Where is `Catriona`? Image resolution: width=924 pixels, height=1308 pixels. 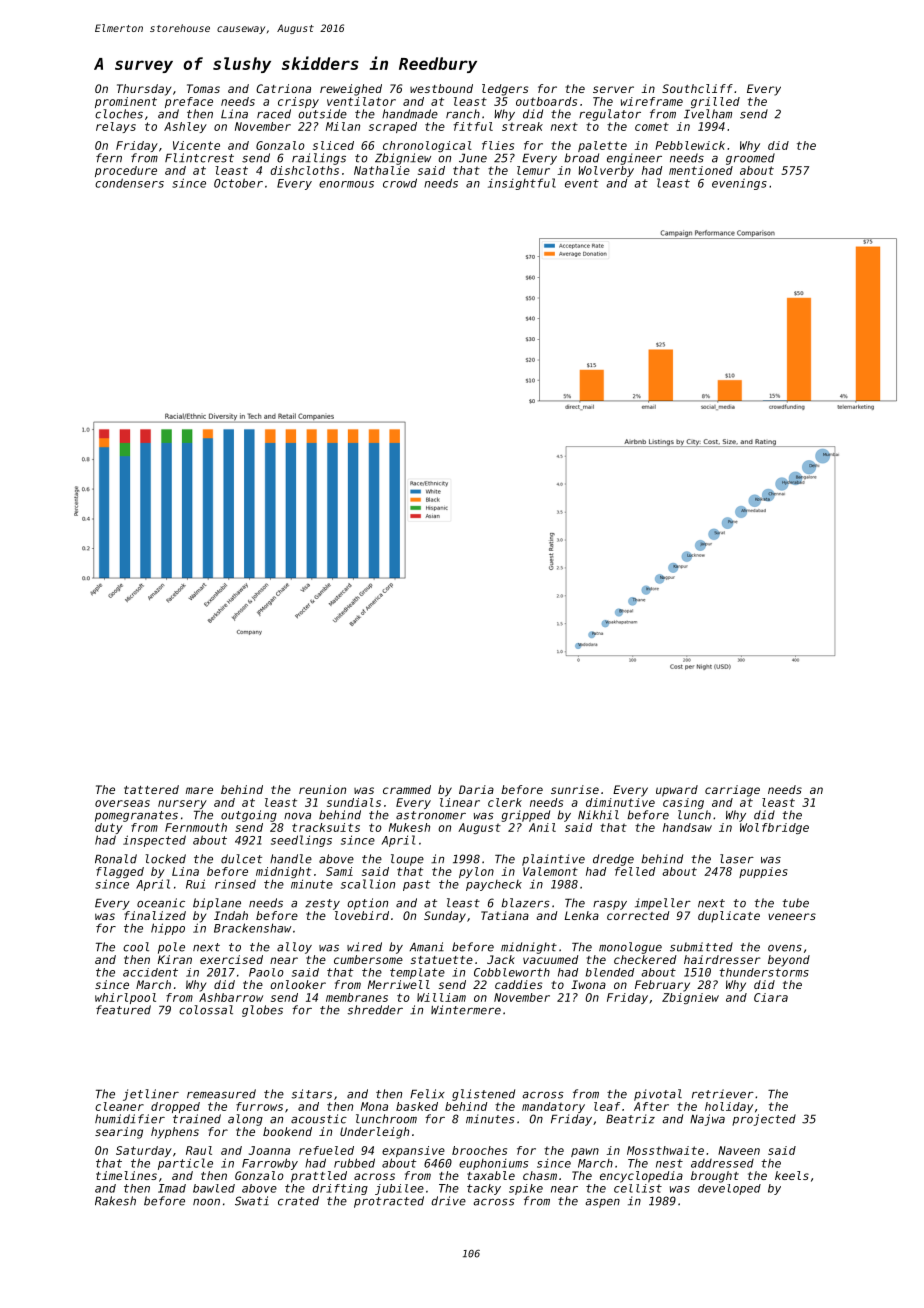 Catriona is located at coordinates (283, 88).
